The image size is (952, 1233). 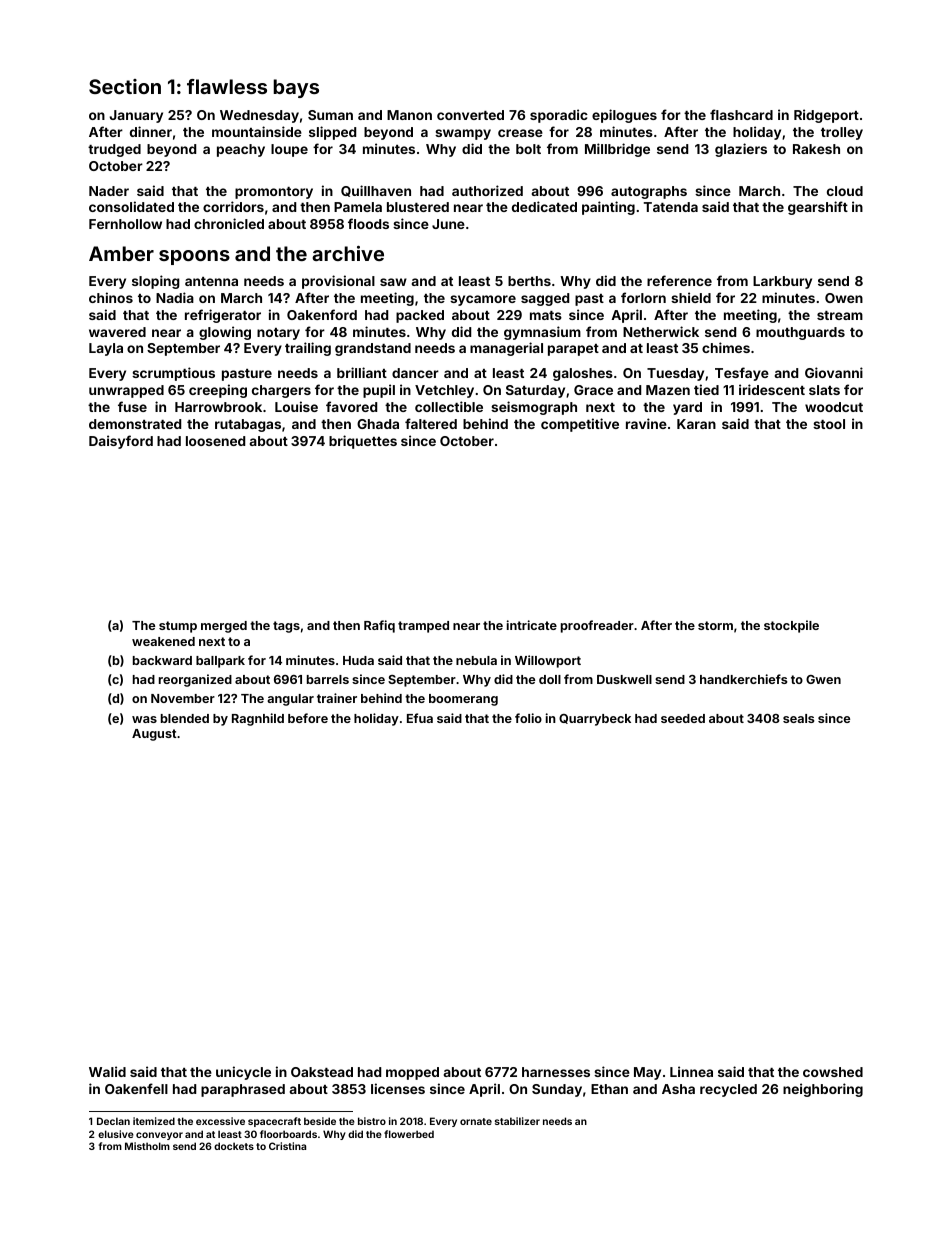 What do you see at coordinates (412, 1073) in the screenshot?
I see `mopped` at bounding box center [412, 1073].
